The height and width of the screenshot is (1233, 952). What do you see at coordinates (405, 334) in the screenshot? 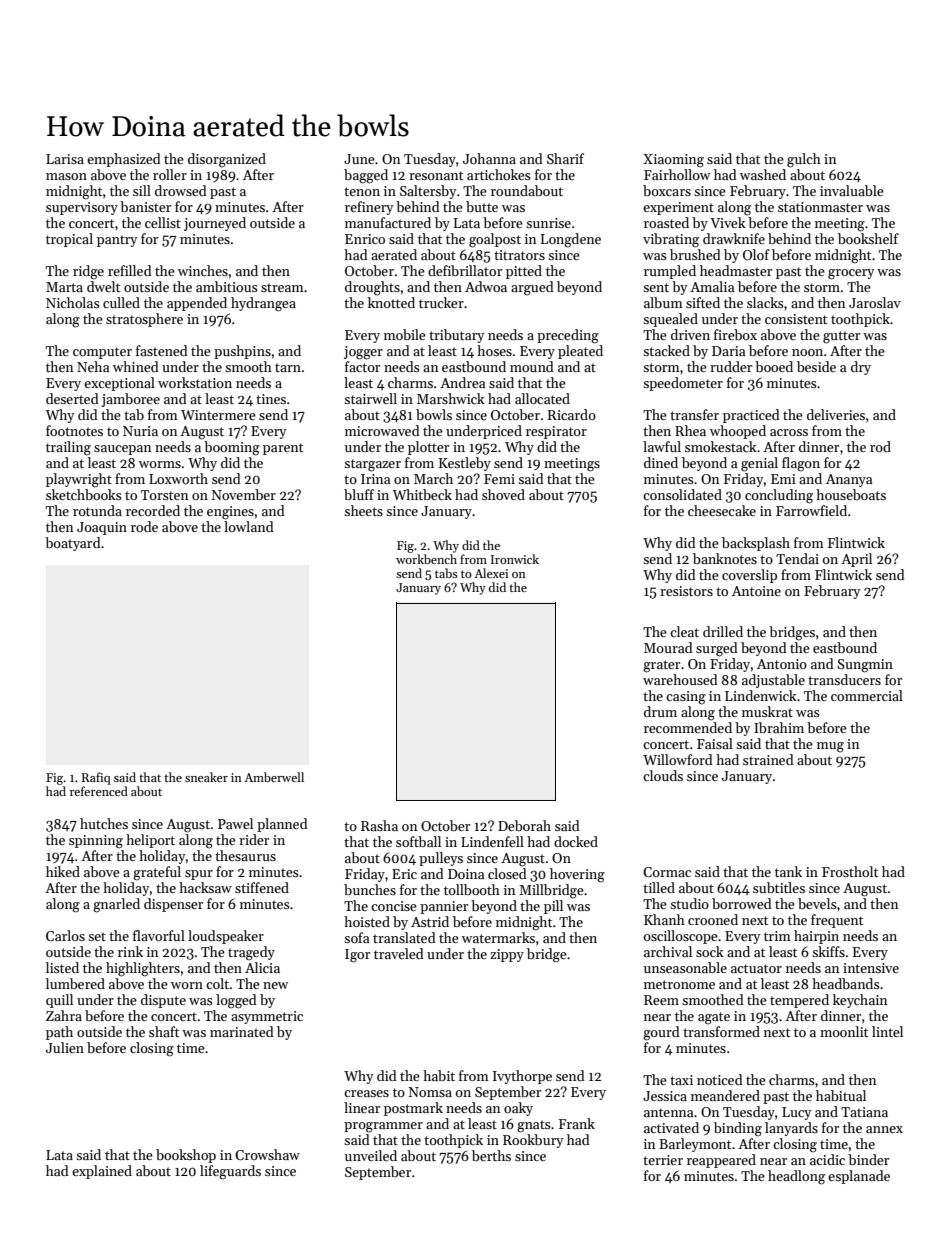
I see `mobile` at bounding box center [405, 334].
